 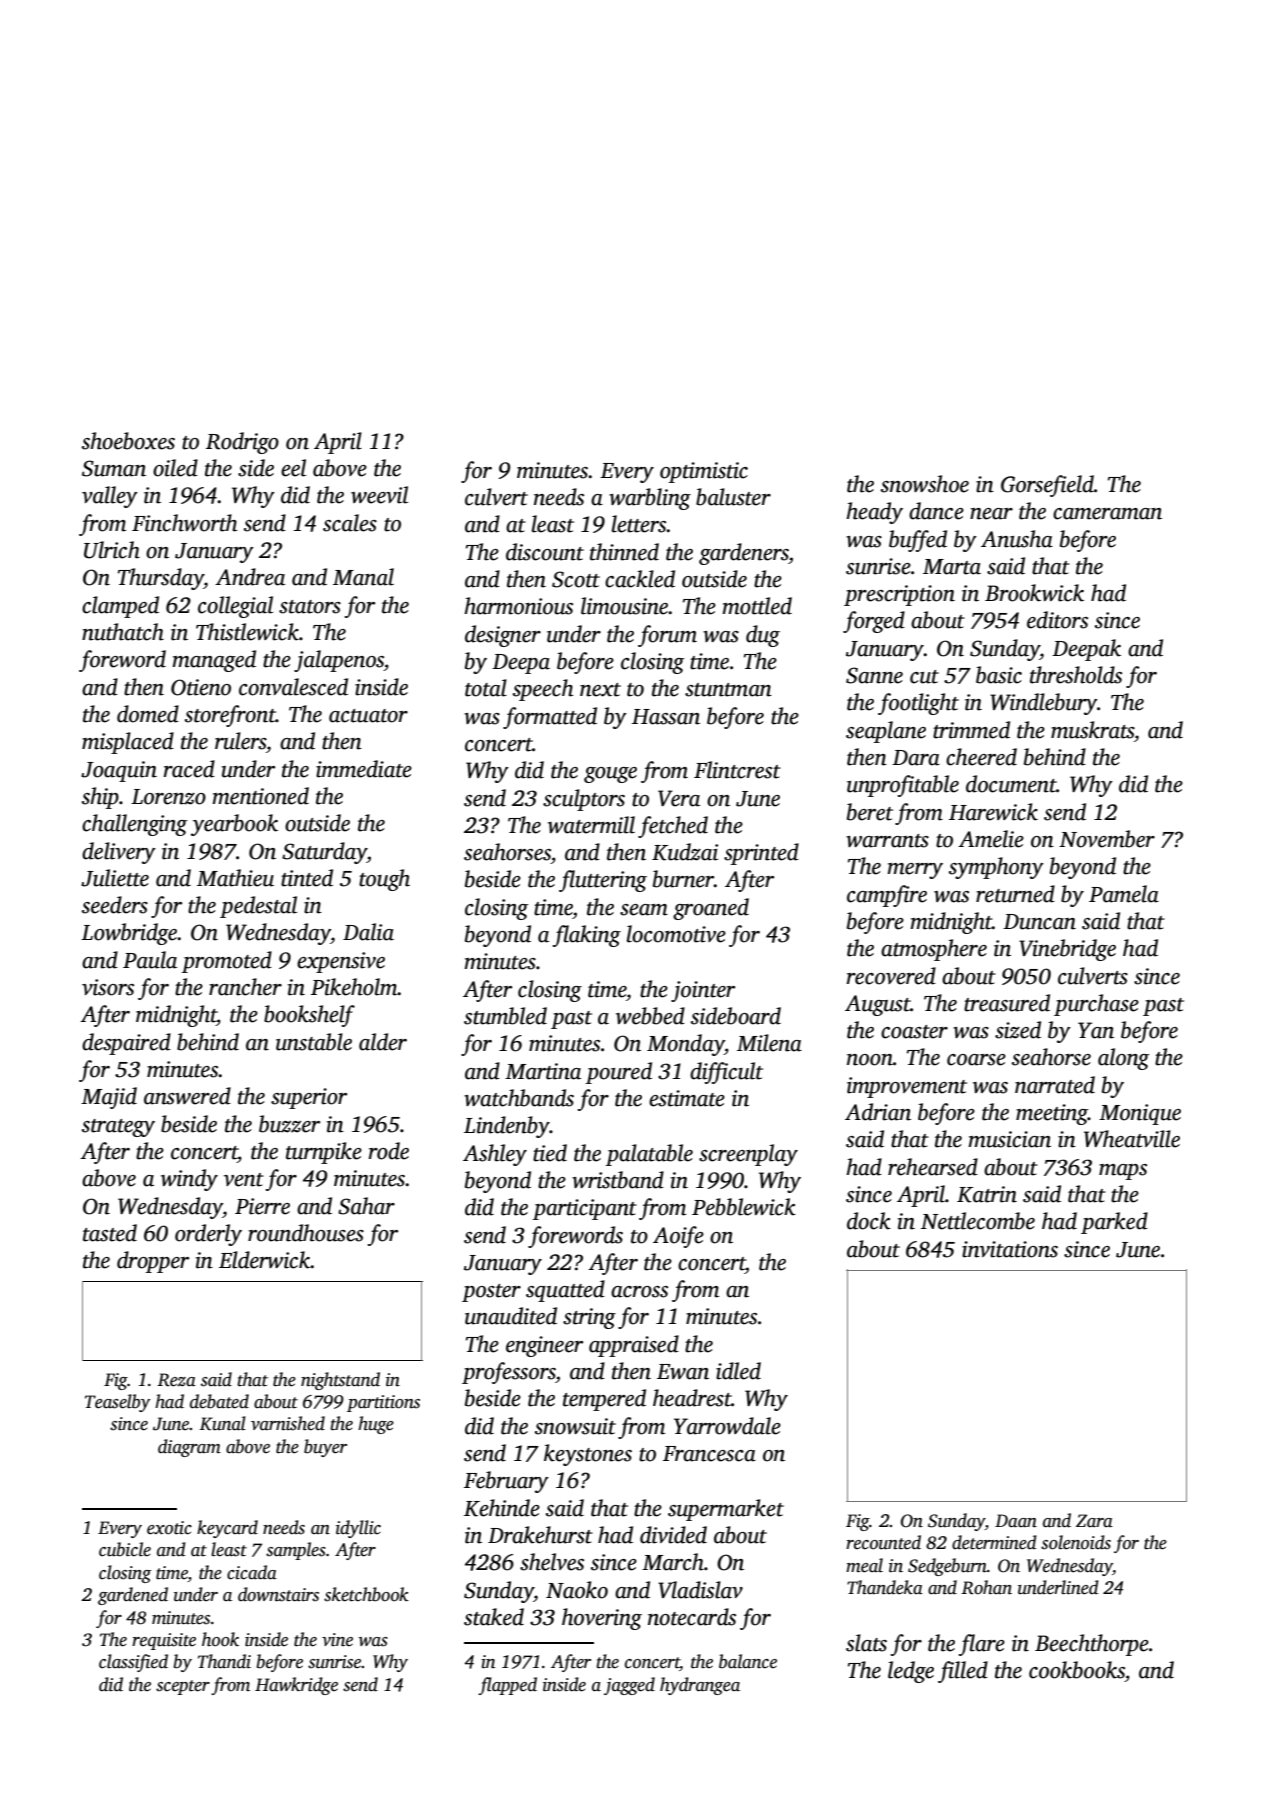 I want to click on superior, so click(x=309, y=1098).
